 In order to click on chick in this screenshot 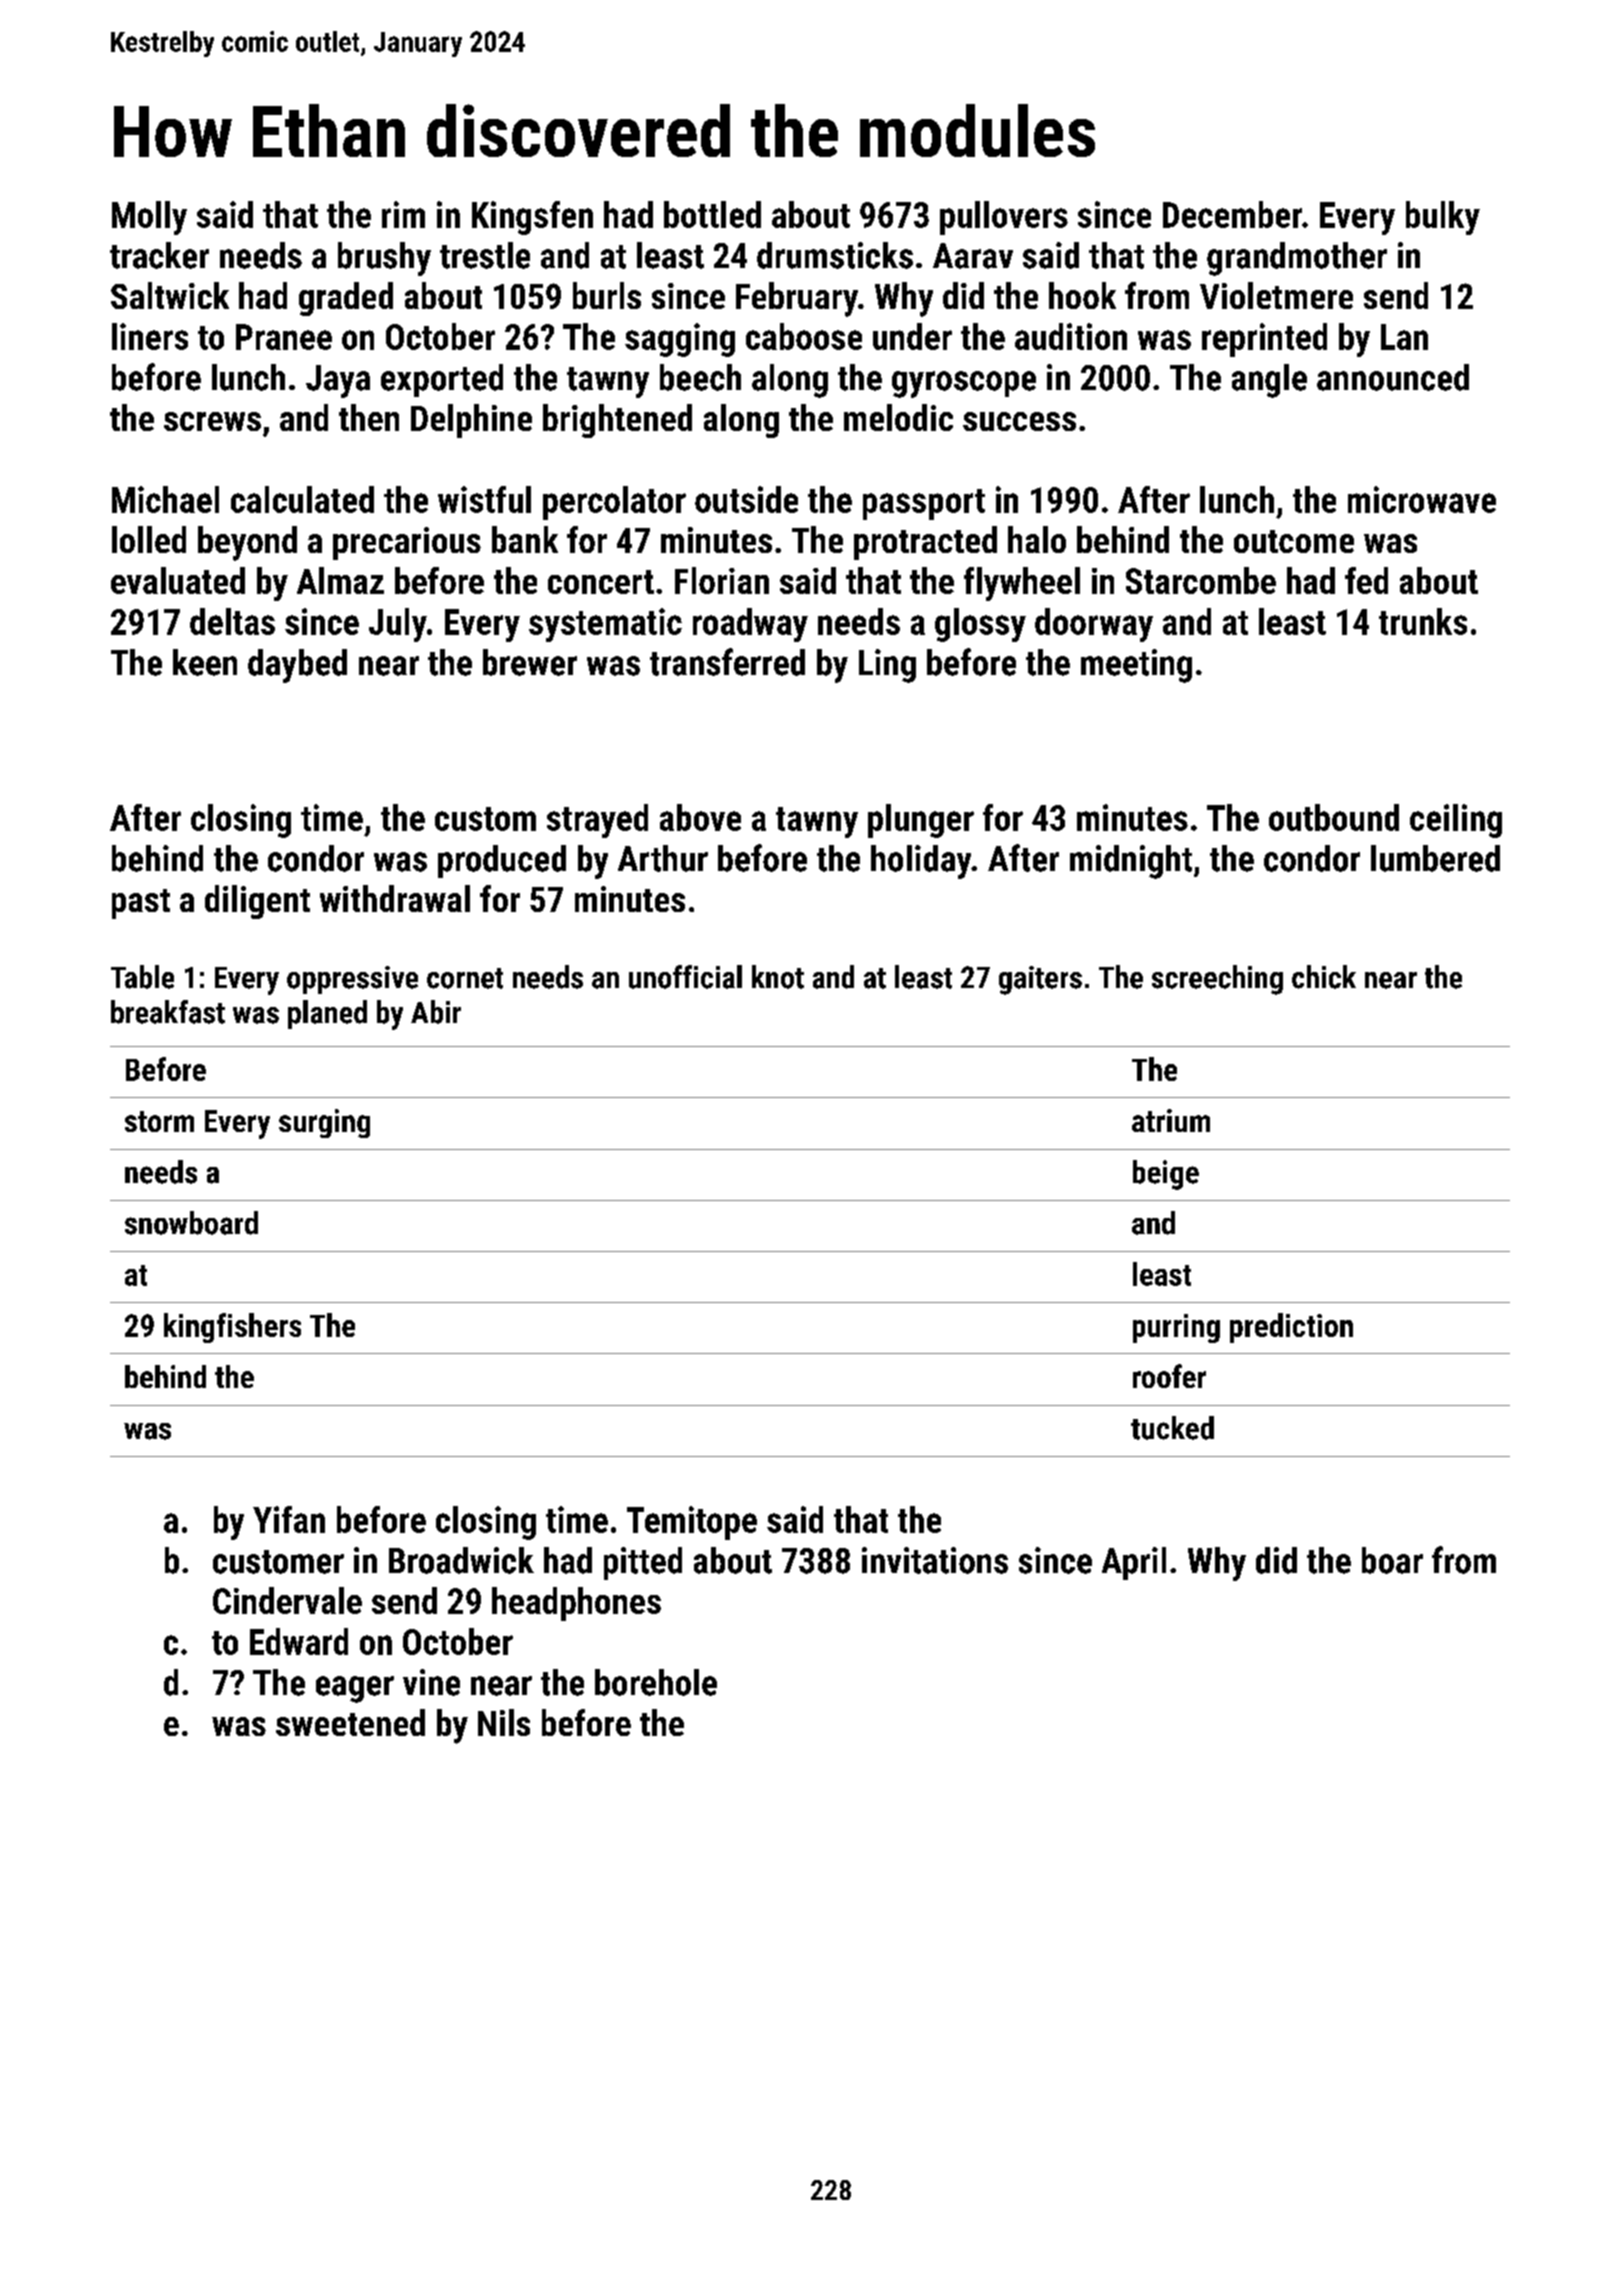, I will do `click(1324, 977)`.
